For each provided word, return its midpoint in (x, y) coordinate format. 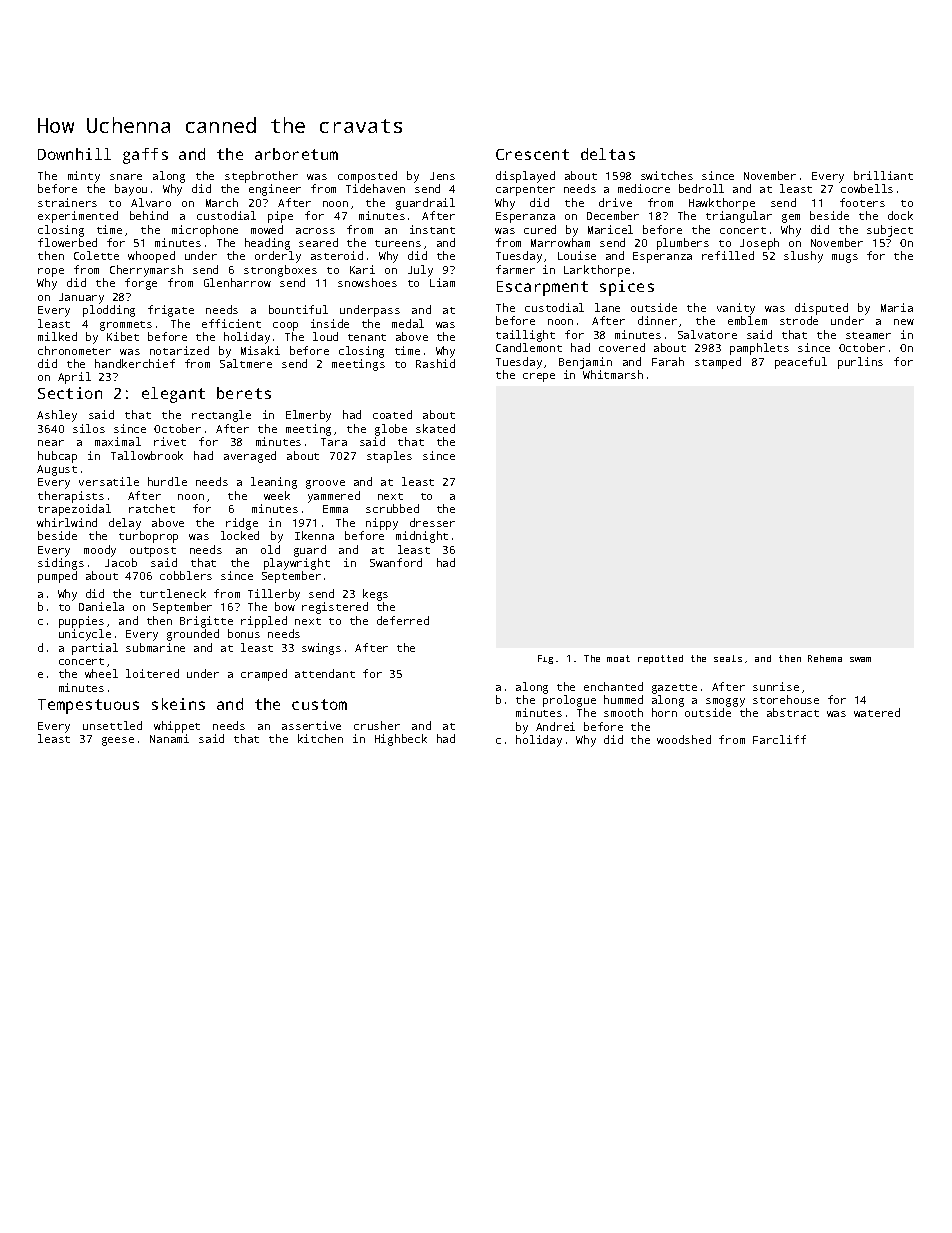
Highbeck (401, 740)
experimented (78, 217)
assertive (311, 725)
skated (435, 428)
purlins (860, 363)
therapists (71, 497)
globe (391, 430)
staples (389, 457)
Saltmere (246, 363)
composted (367, 177)
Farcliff (779, 739)
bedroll (701, 188)
